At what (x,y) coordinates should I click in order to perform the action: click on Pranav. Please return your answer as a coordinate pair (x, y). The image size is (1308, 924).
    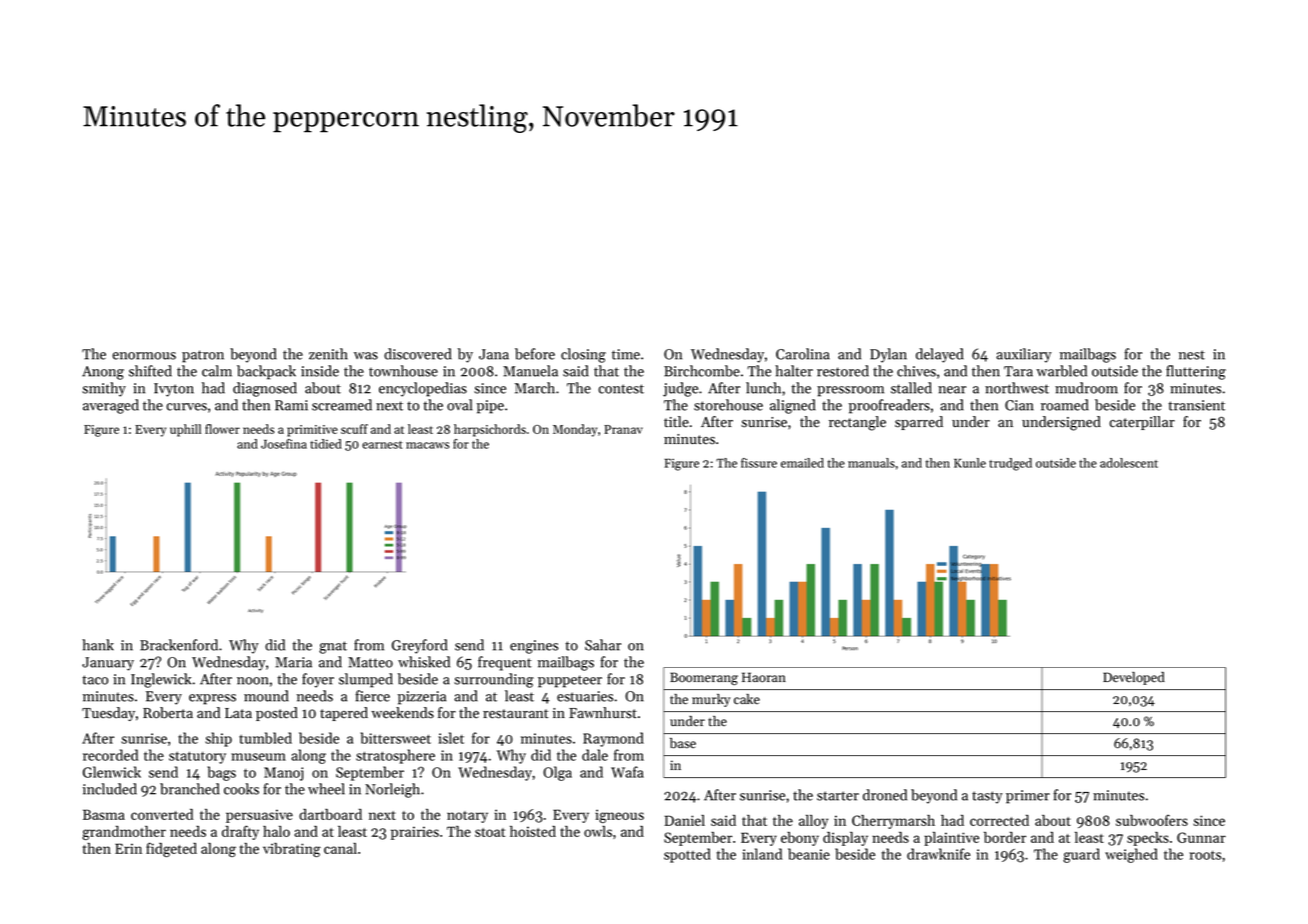
    Looking at the image, I should click on (623, 429).
